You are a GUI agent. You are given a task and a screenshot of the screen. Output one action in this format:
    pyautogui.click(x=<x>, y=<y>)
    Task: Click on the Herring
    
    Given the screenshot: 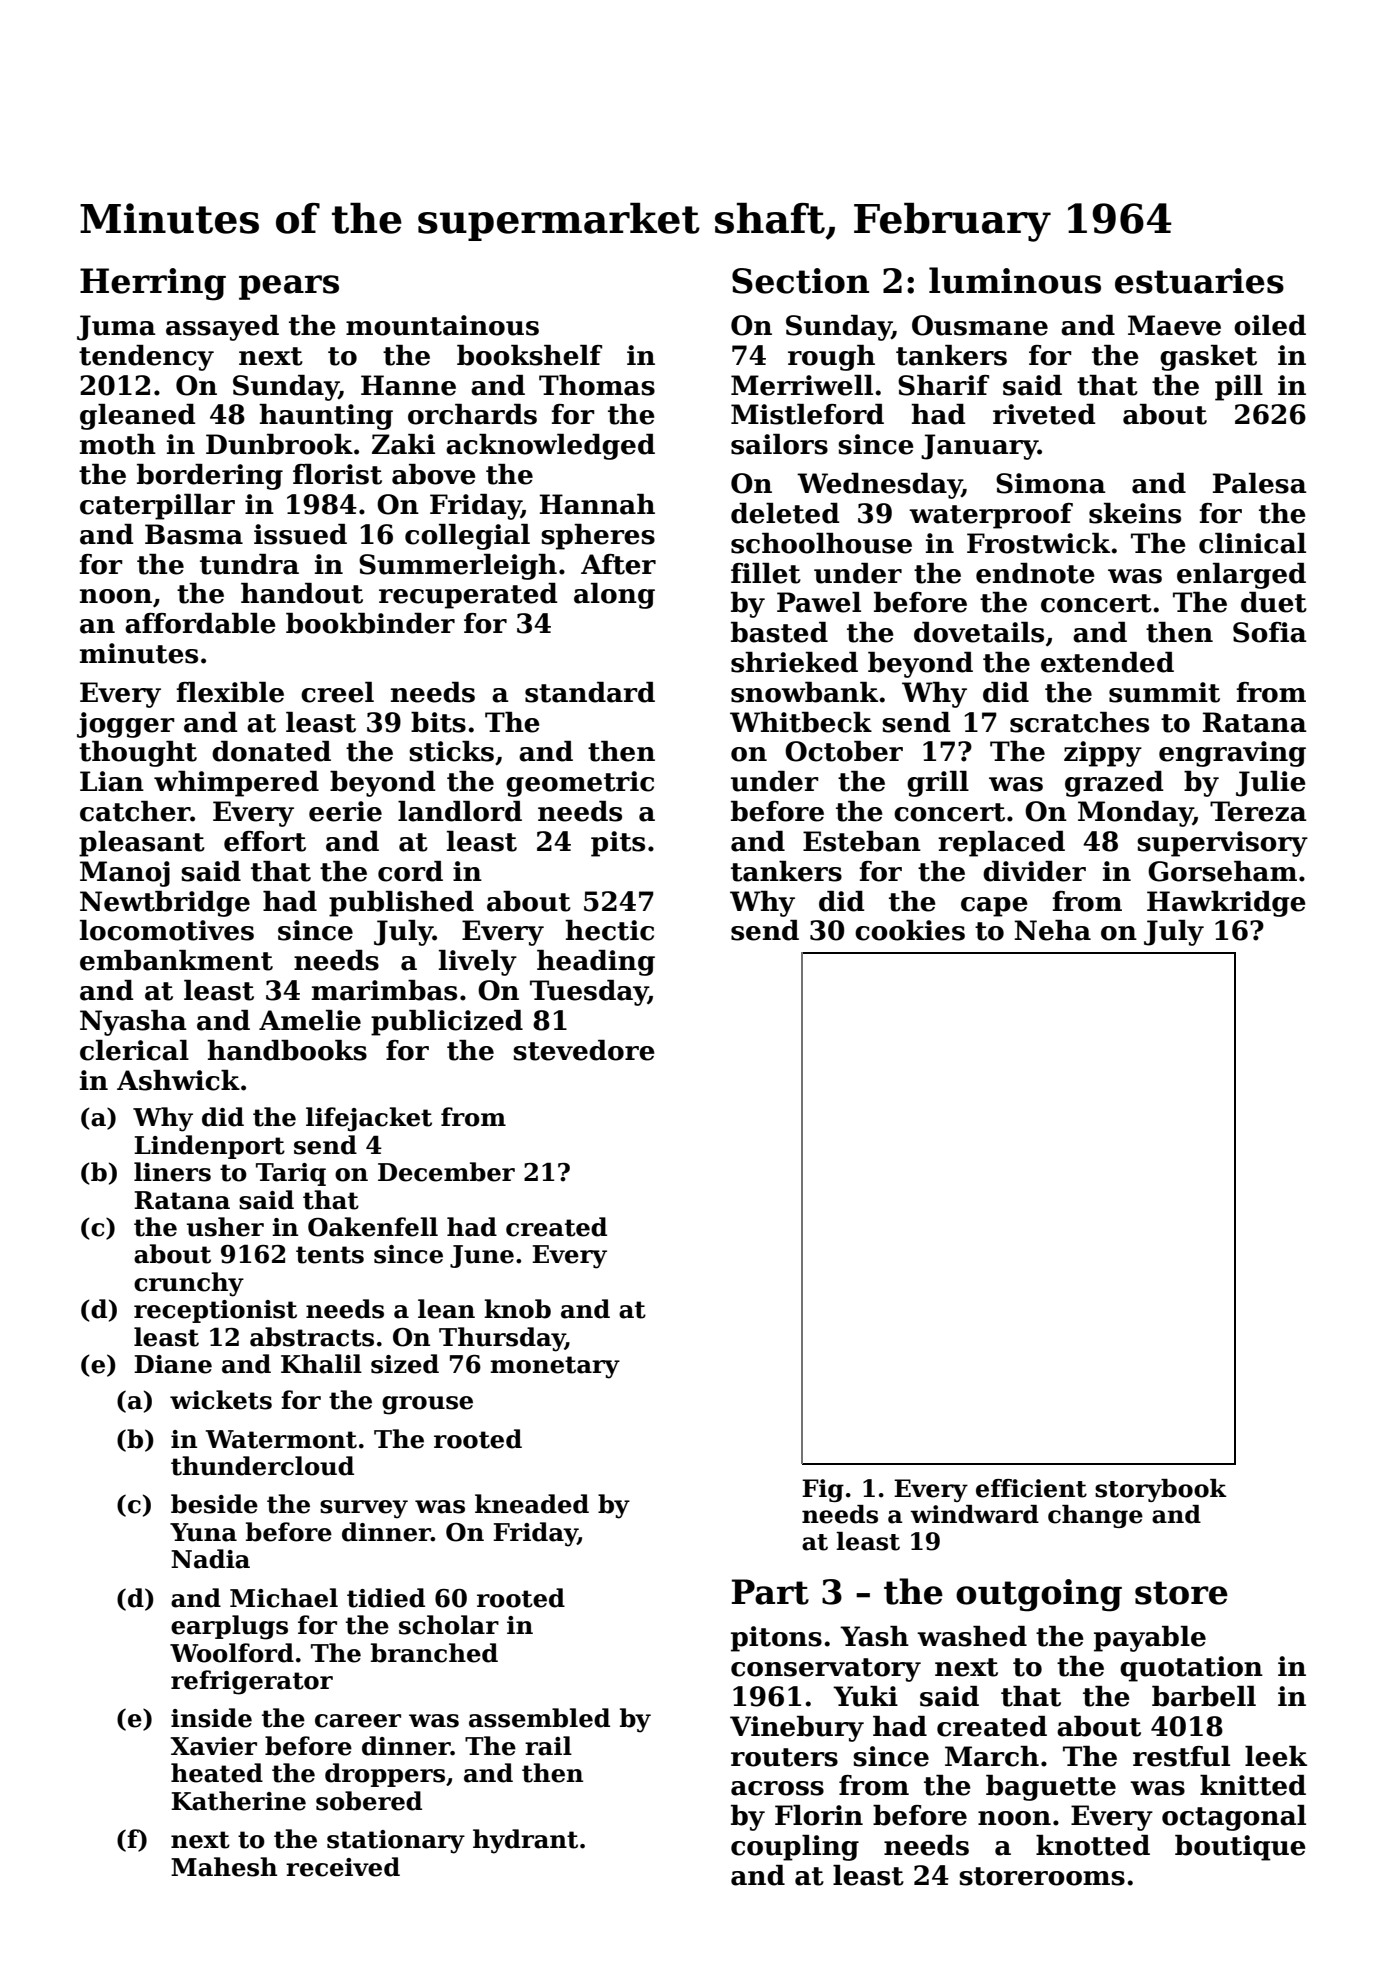 What is the action you would take?
    pyautogui.click(x=153, y=284)
